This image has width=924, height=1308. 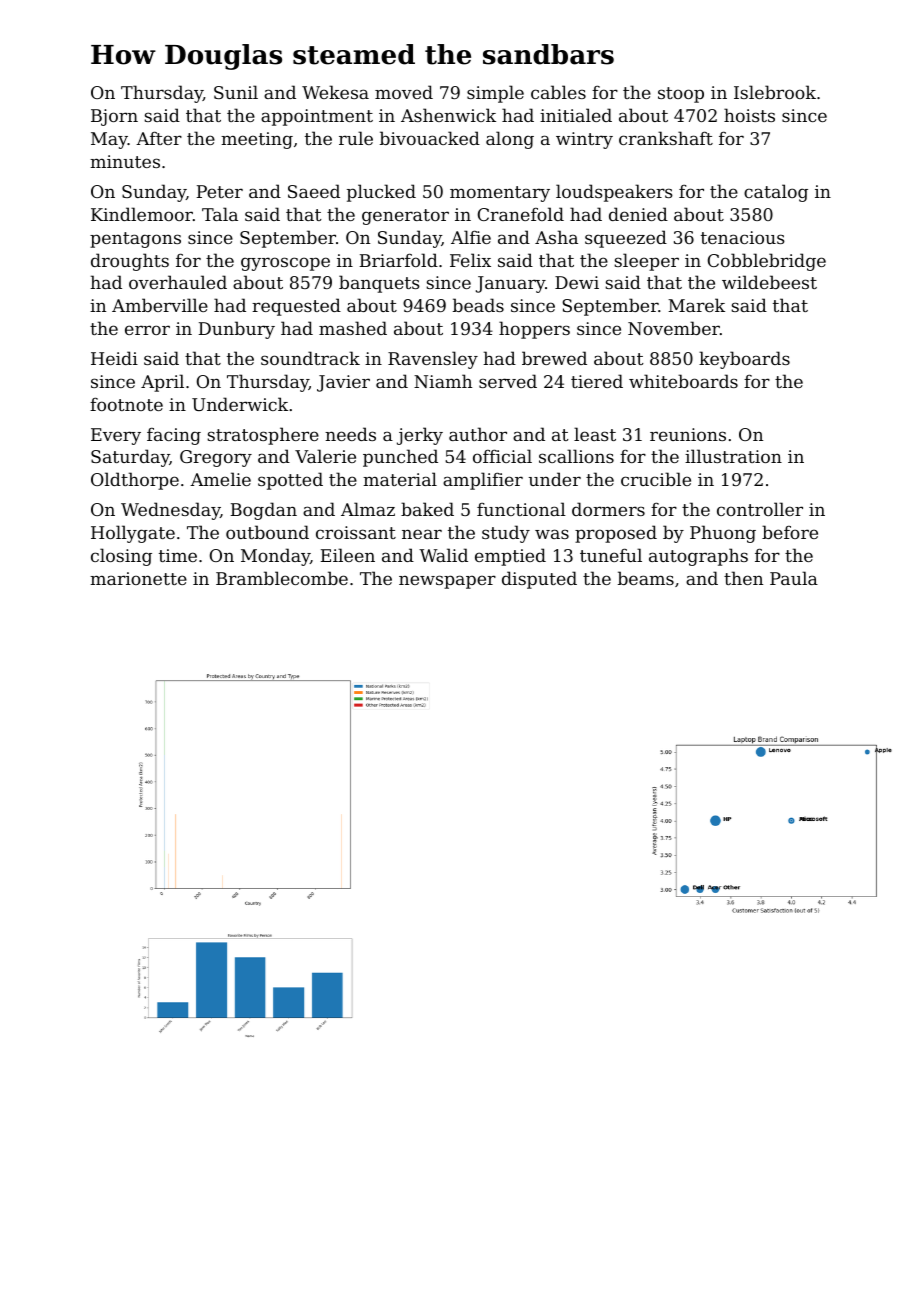 What do you see at coordinates (696, 305) in the image?
I see `Marek` at bounding box center [696, 305].
